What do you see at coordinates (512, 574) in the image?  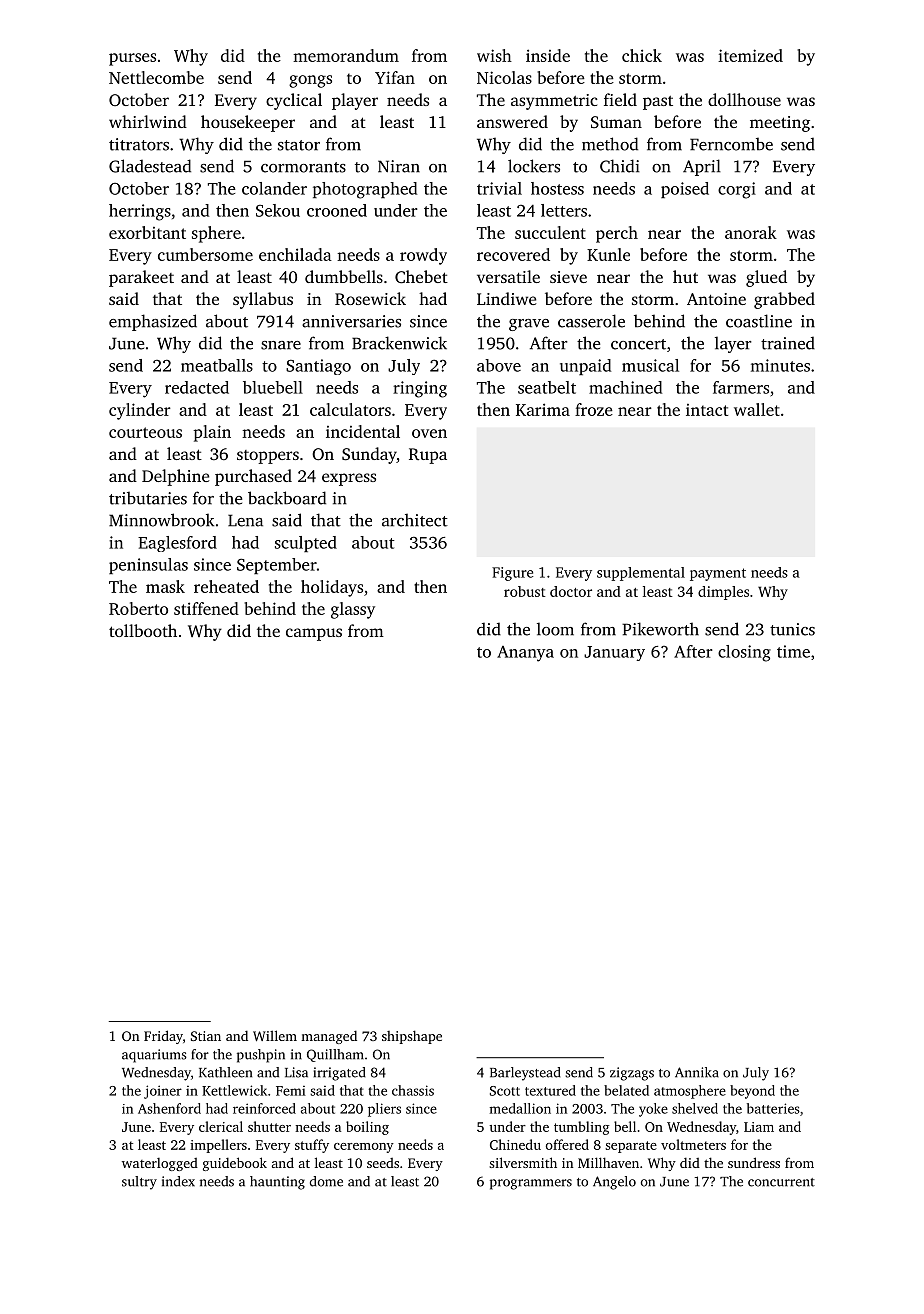 I see `Figure` at bounding box center [512, 574].
